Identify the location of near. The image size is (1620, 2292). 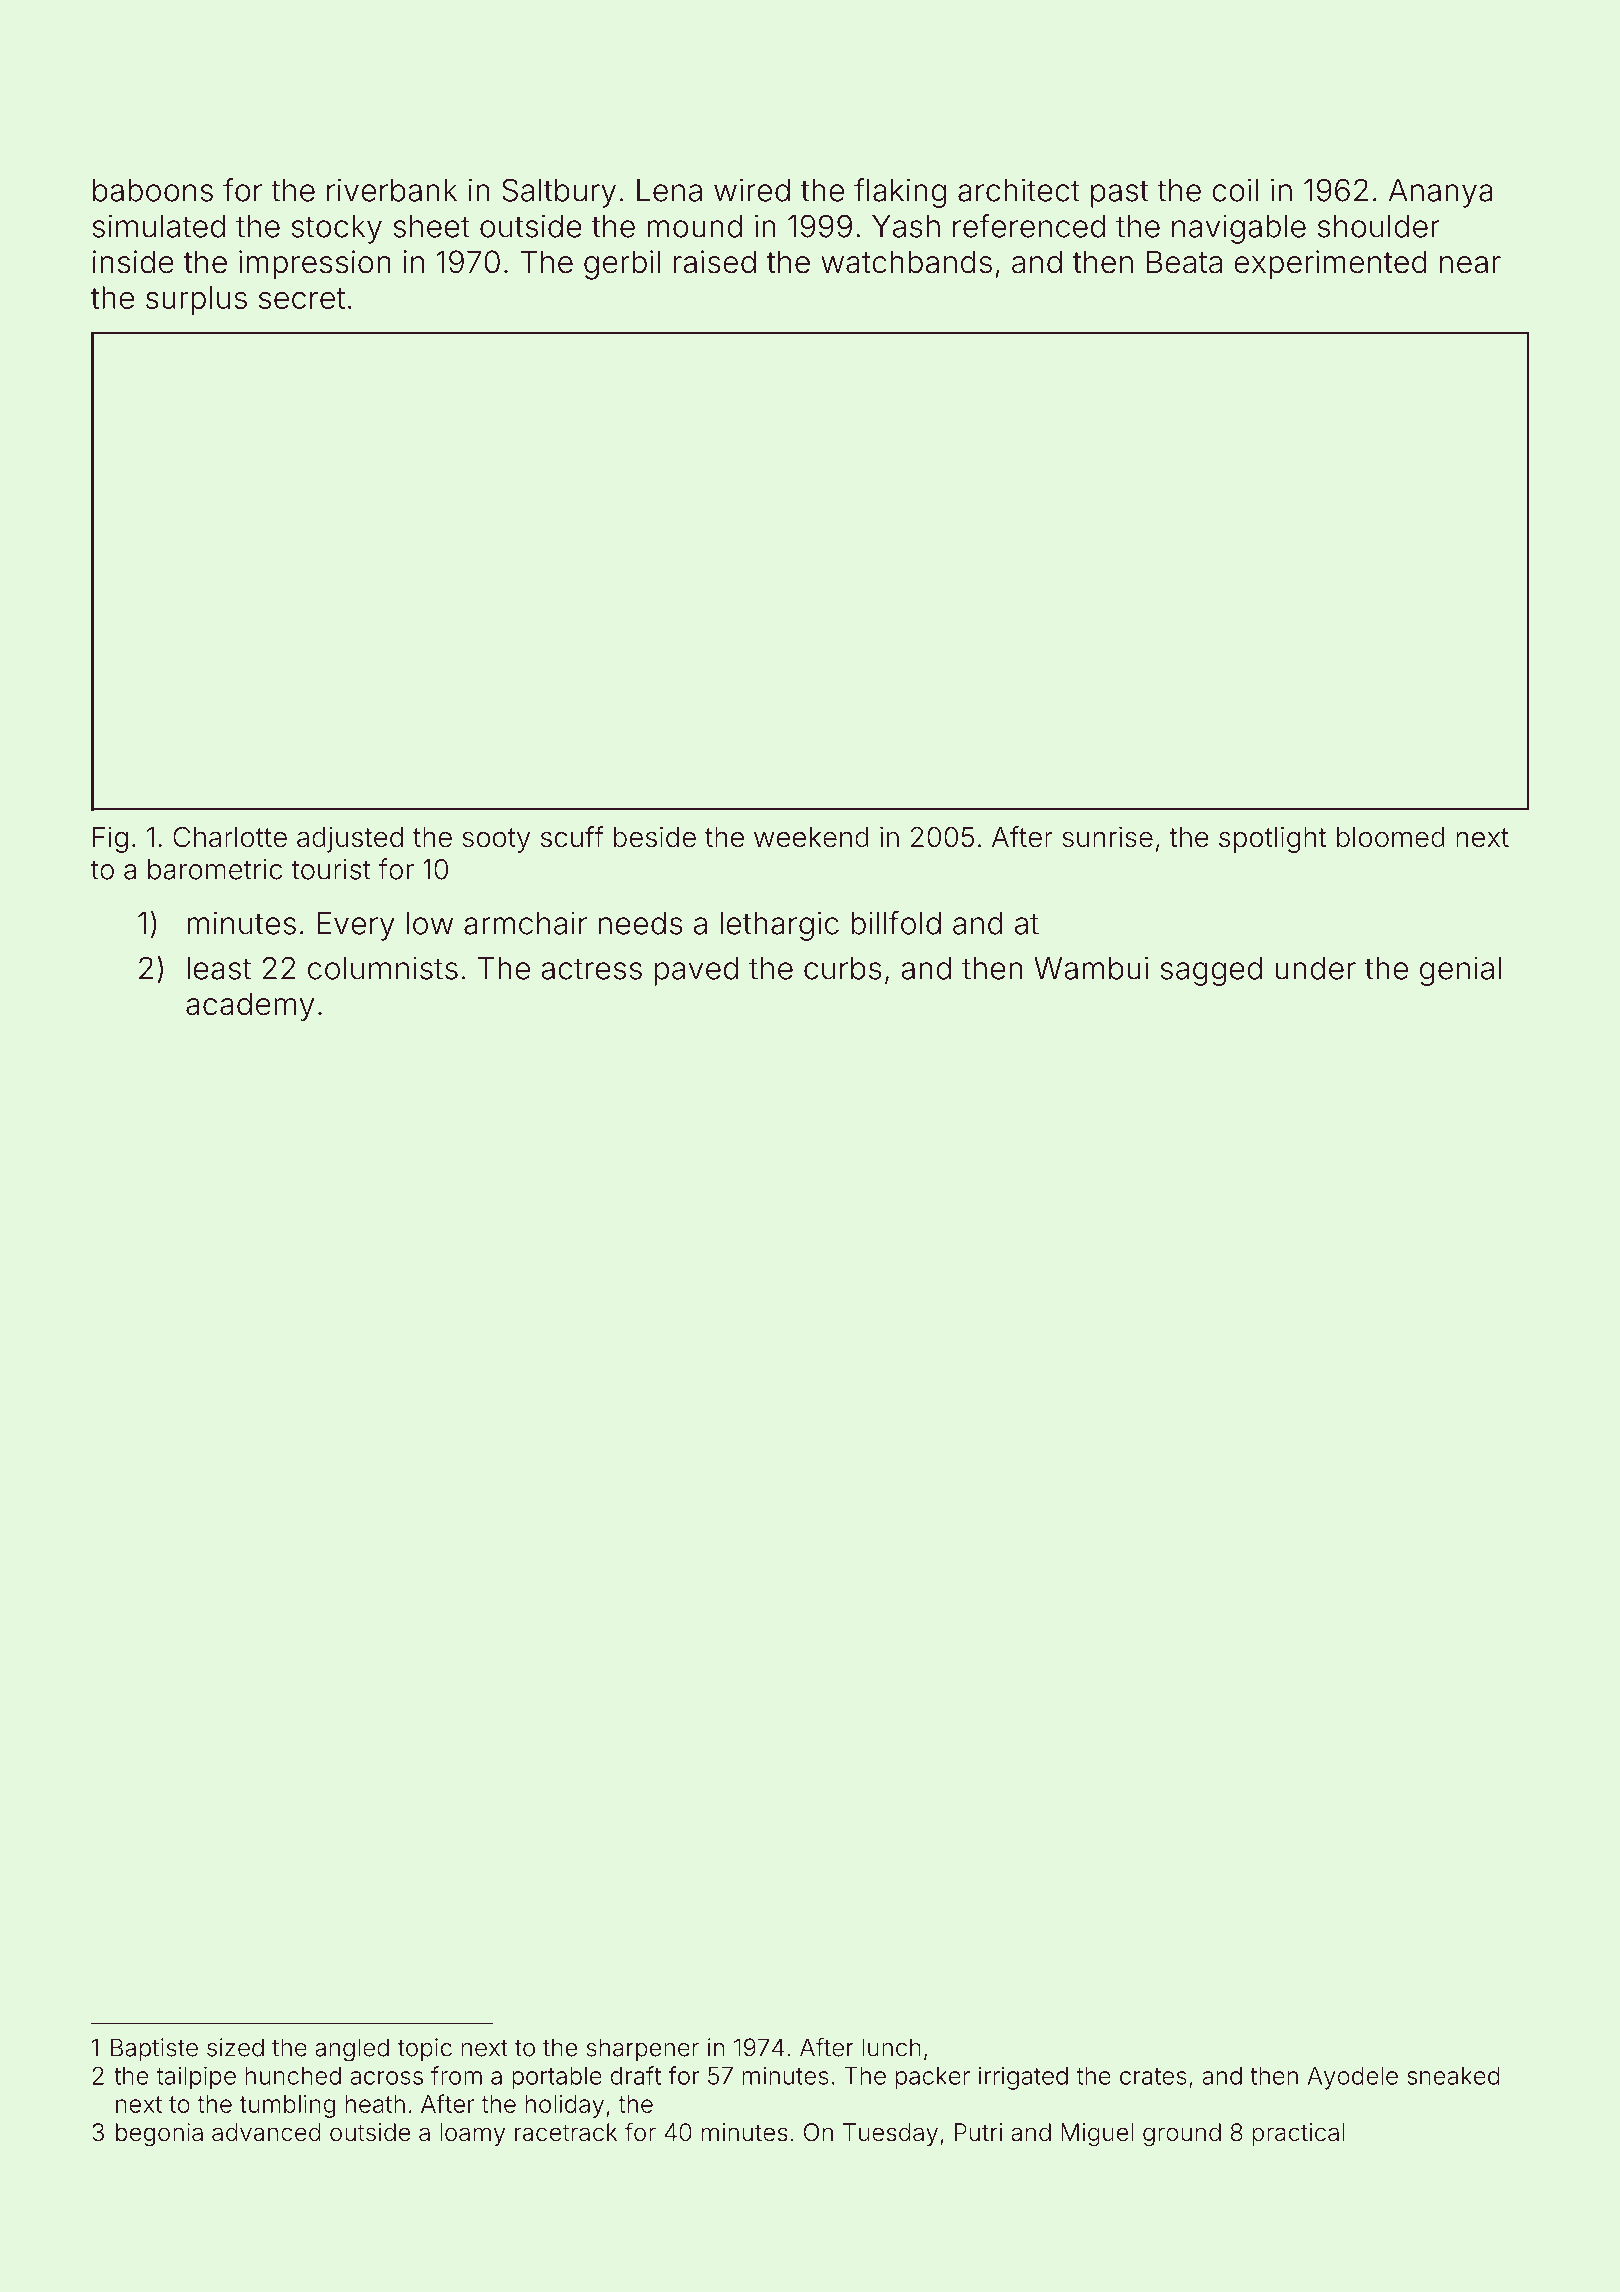
(1470, 265).
